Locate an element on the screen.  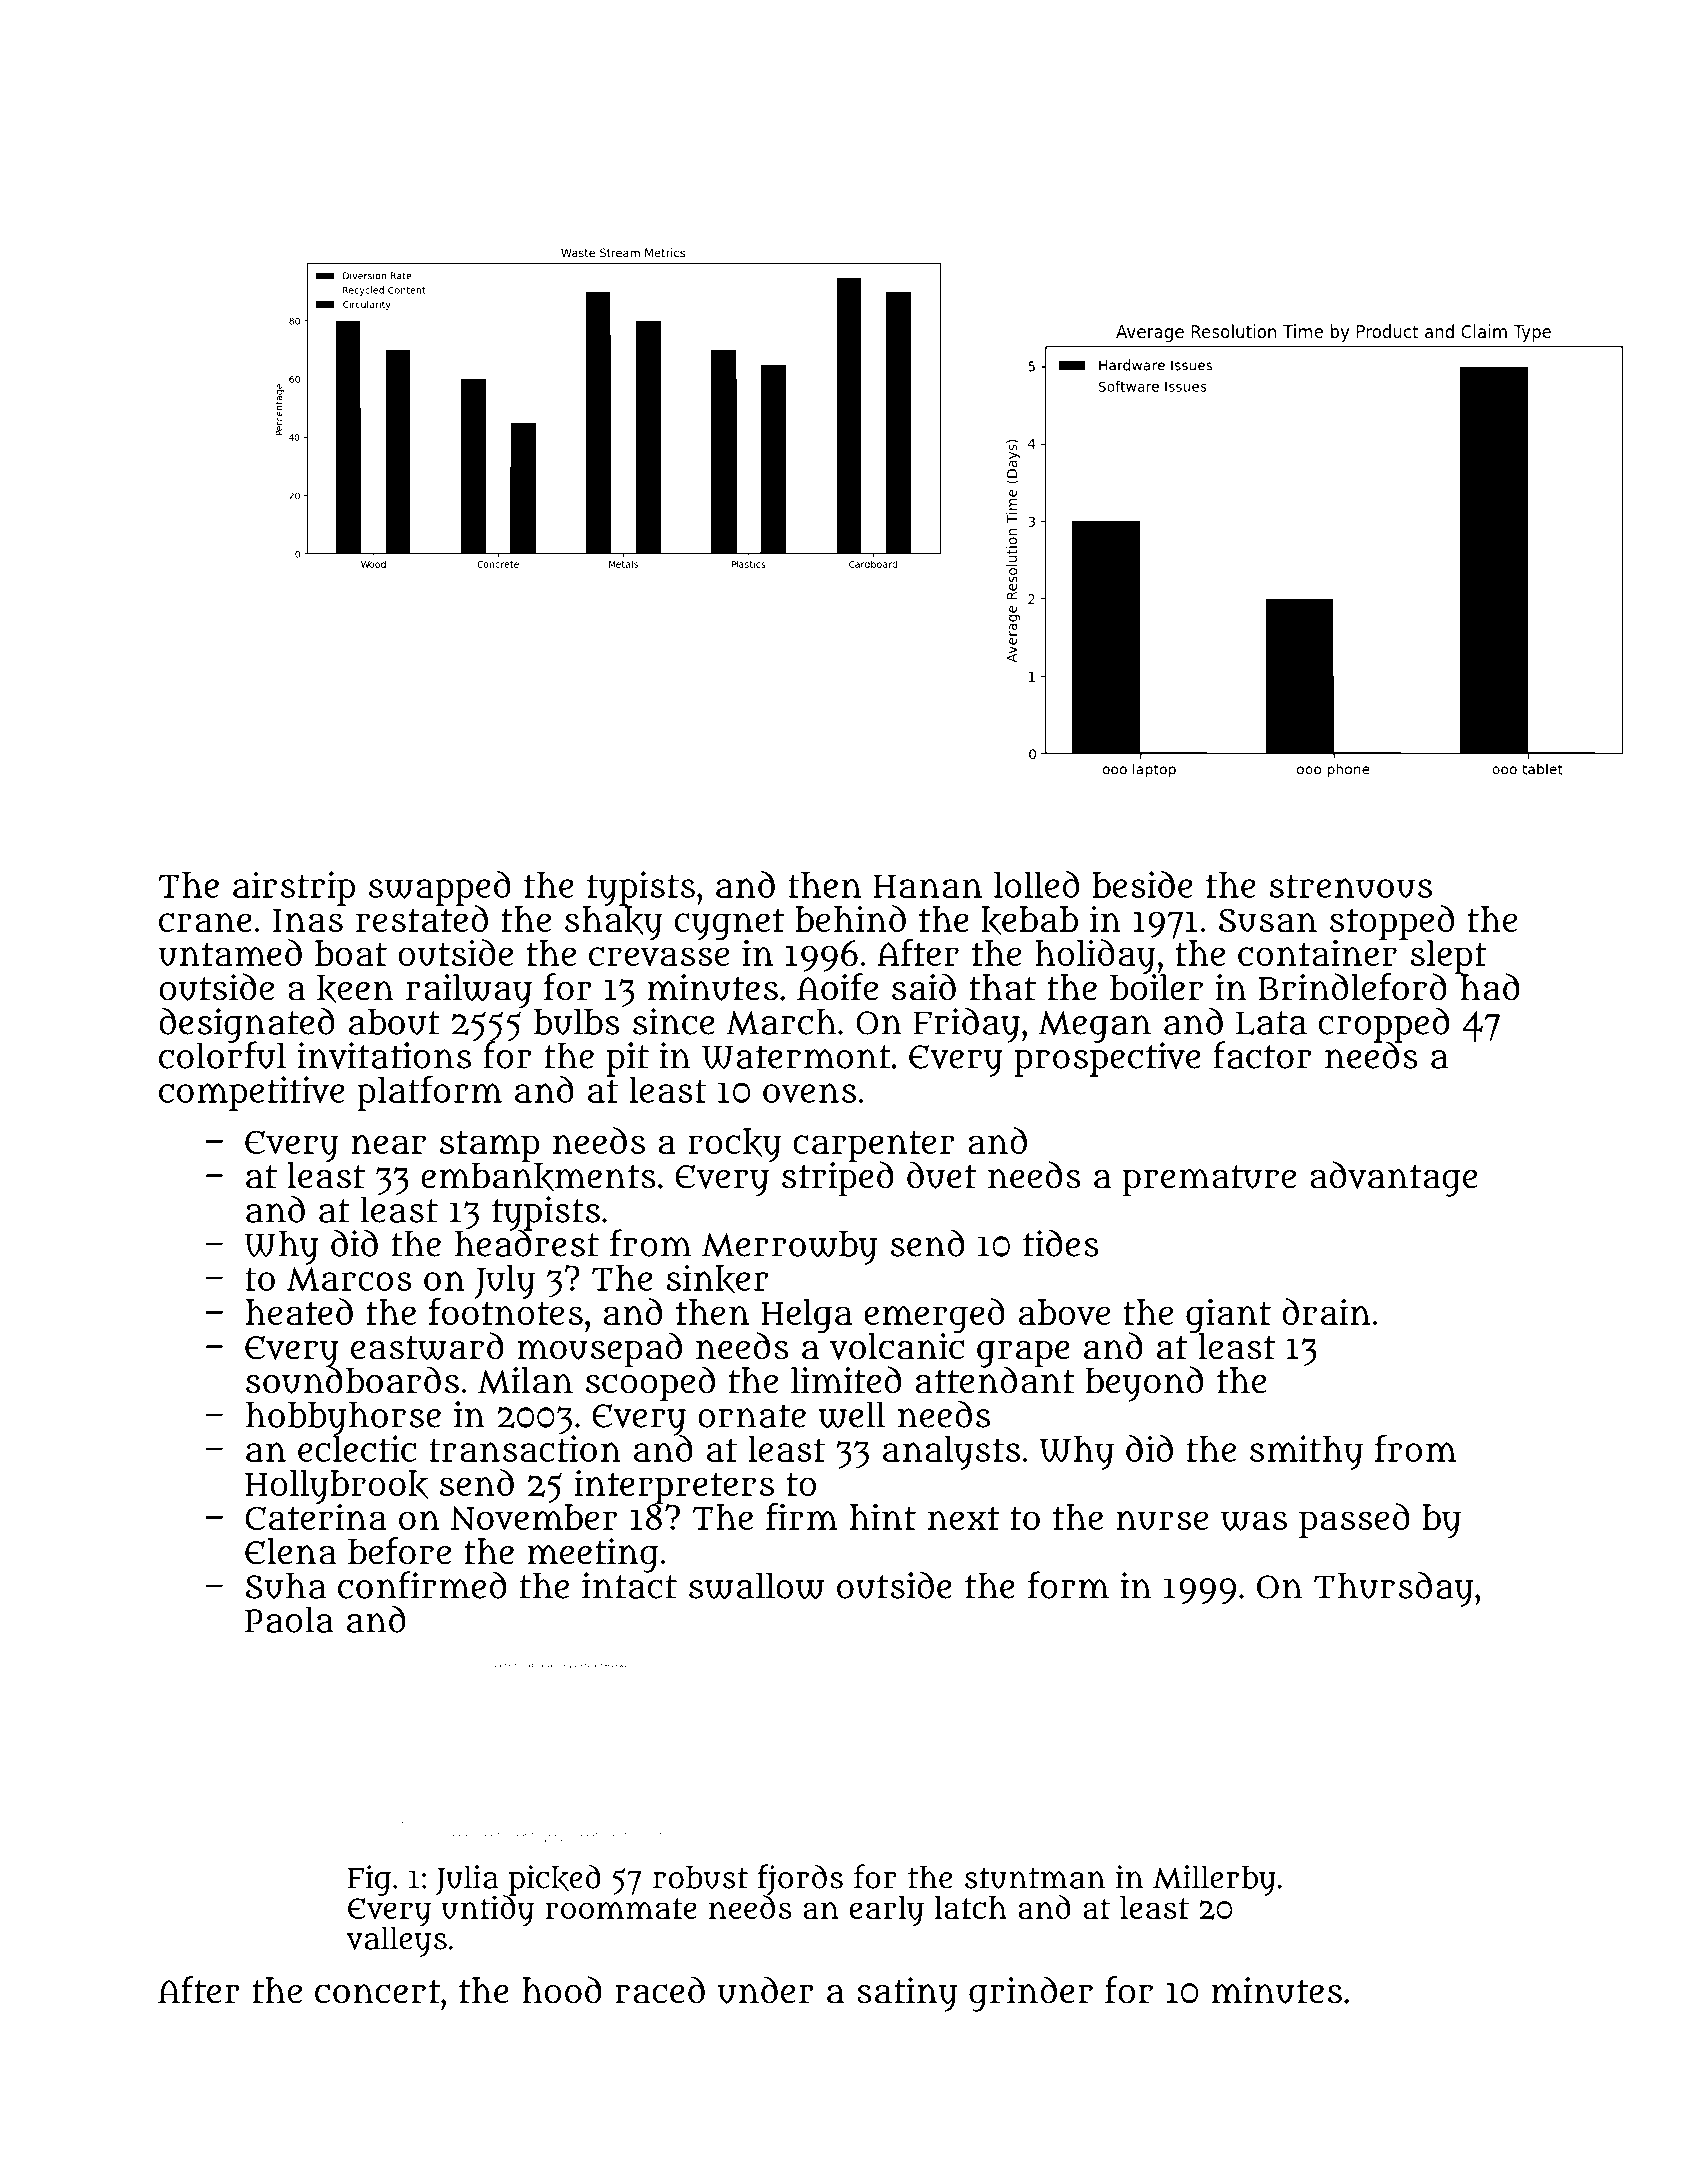
advantage is located at coordinates (1393, 1179).
